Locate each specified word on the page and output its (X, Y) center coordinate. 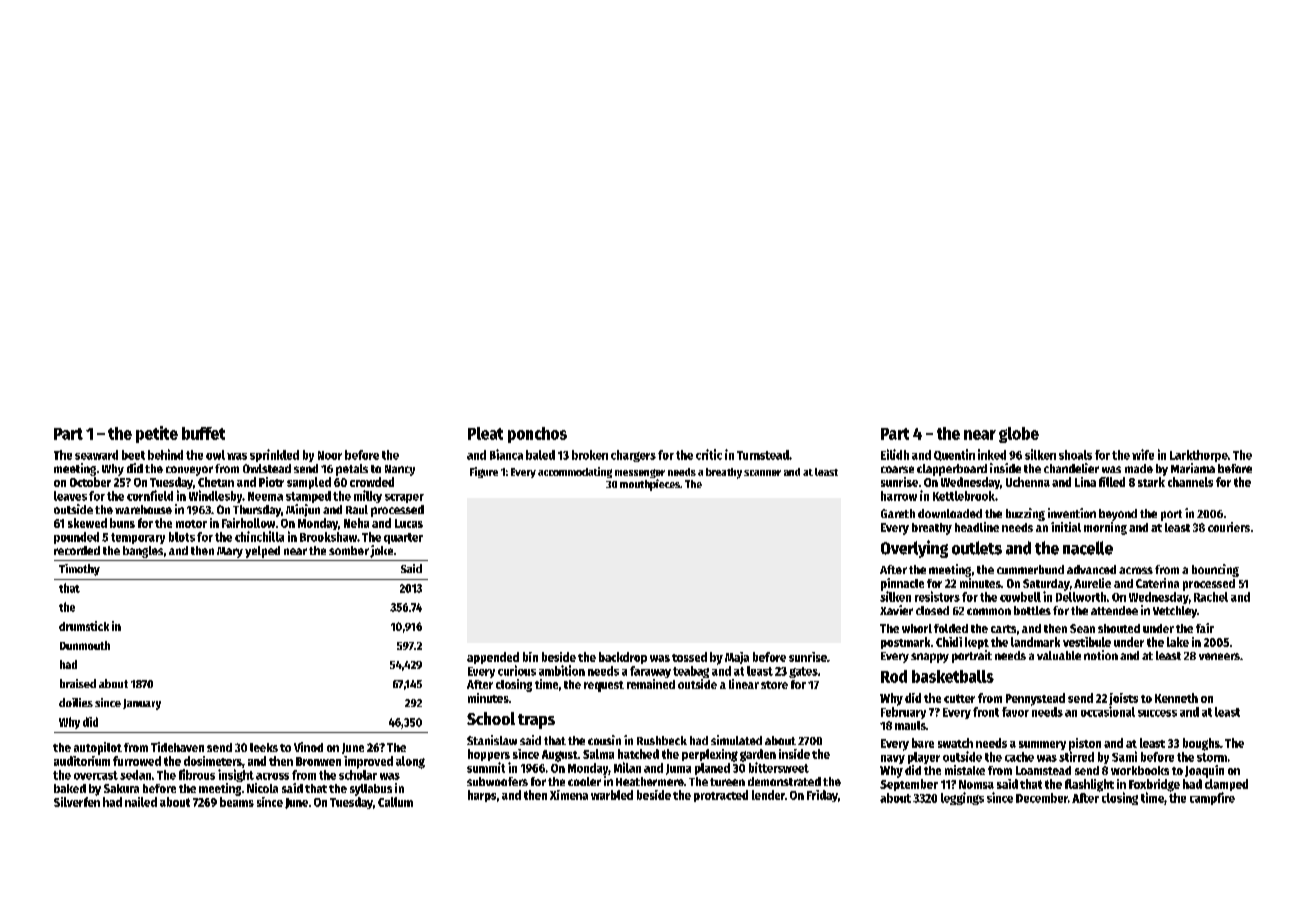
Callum (395, 802)
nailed (141, 802)
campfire (1212, 798)
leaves (70, 496)
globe (1019, 435)
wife (1143, 454)
